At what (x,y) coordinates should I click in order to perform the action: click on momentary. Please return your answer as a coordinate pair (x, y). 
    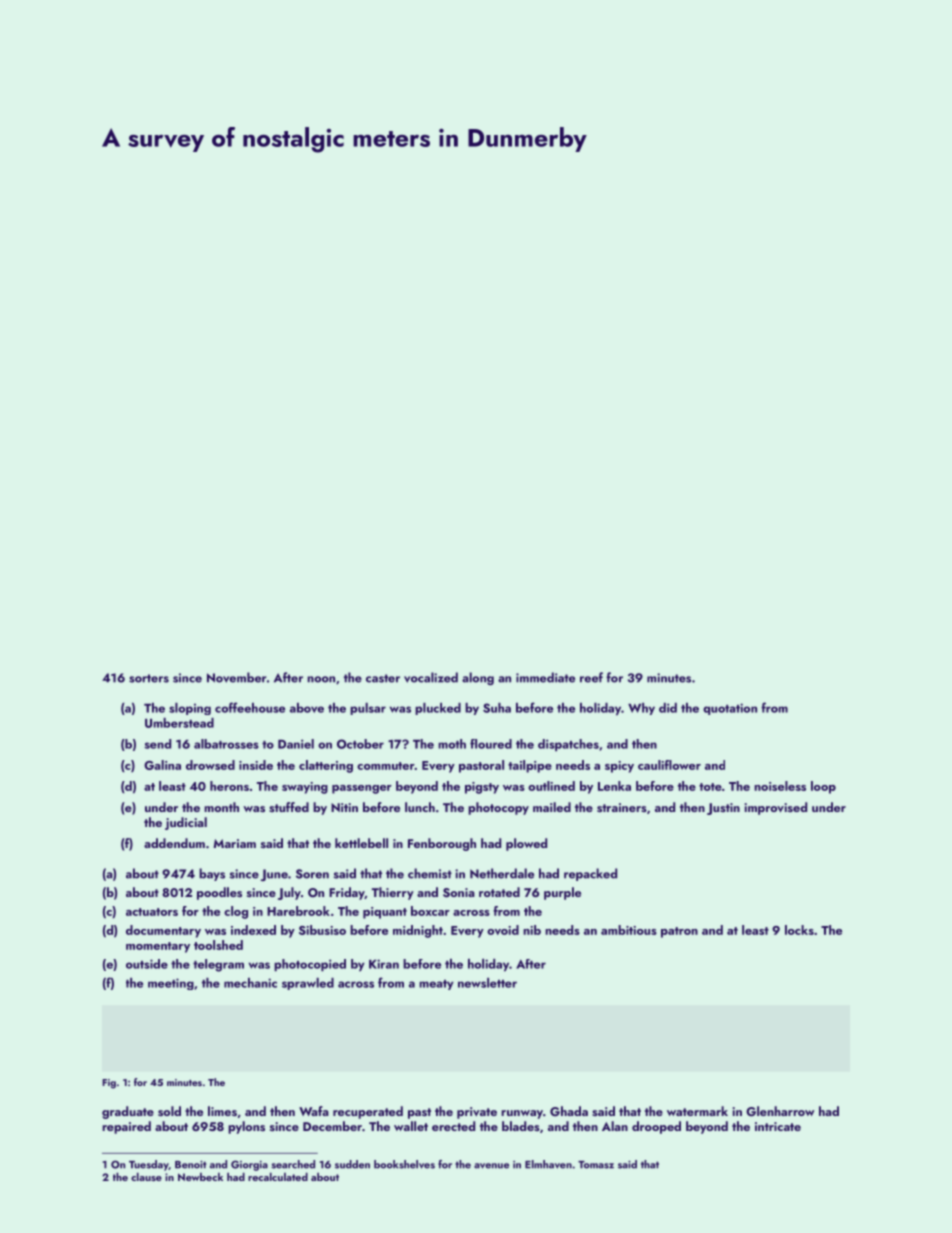
    Looking at the image, I should click on (158, 947).
